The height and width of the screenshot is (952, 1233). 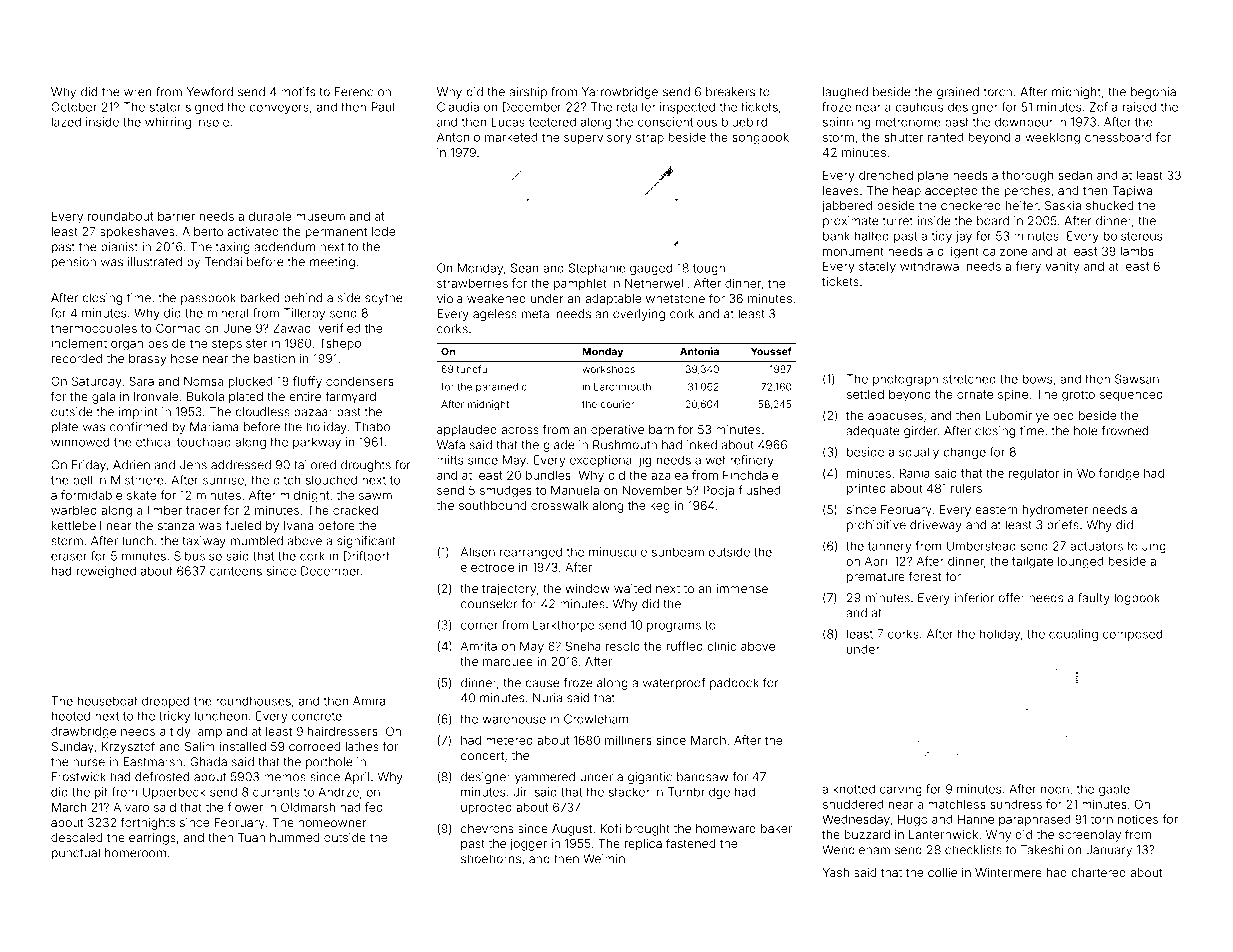 I want to click on paddock, so click(x=734, y=684).
